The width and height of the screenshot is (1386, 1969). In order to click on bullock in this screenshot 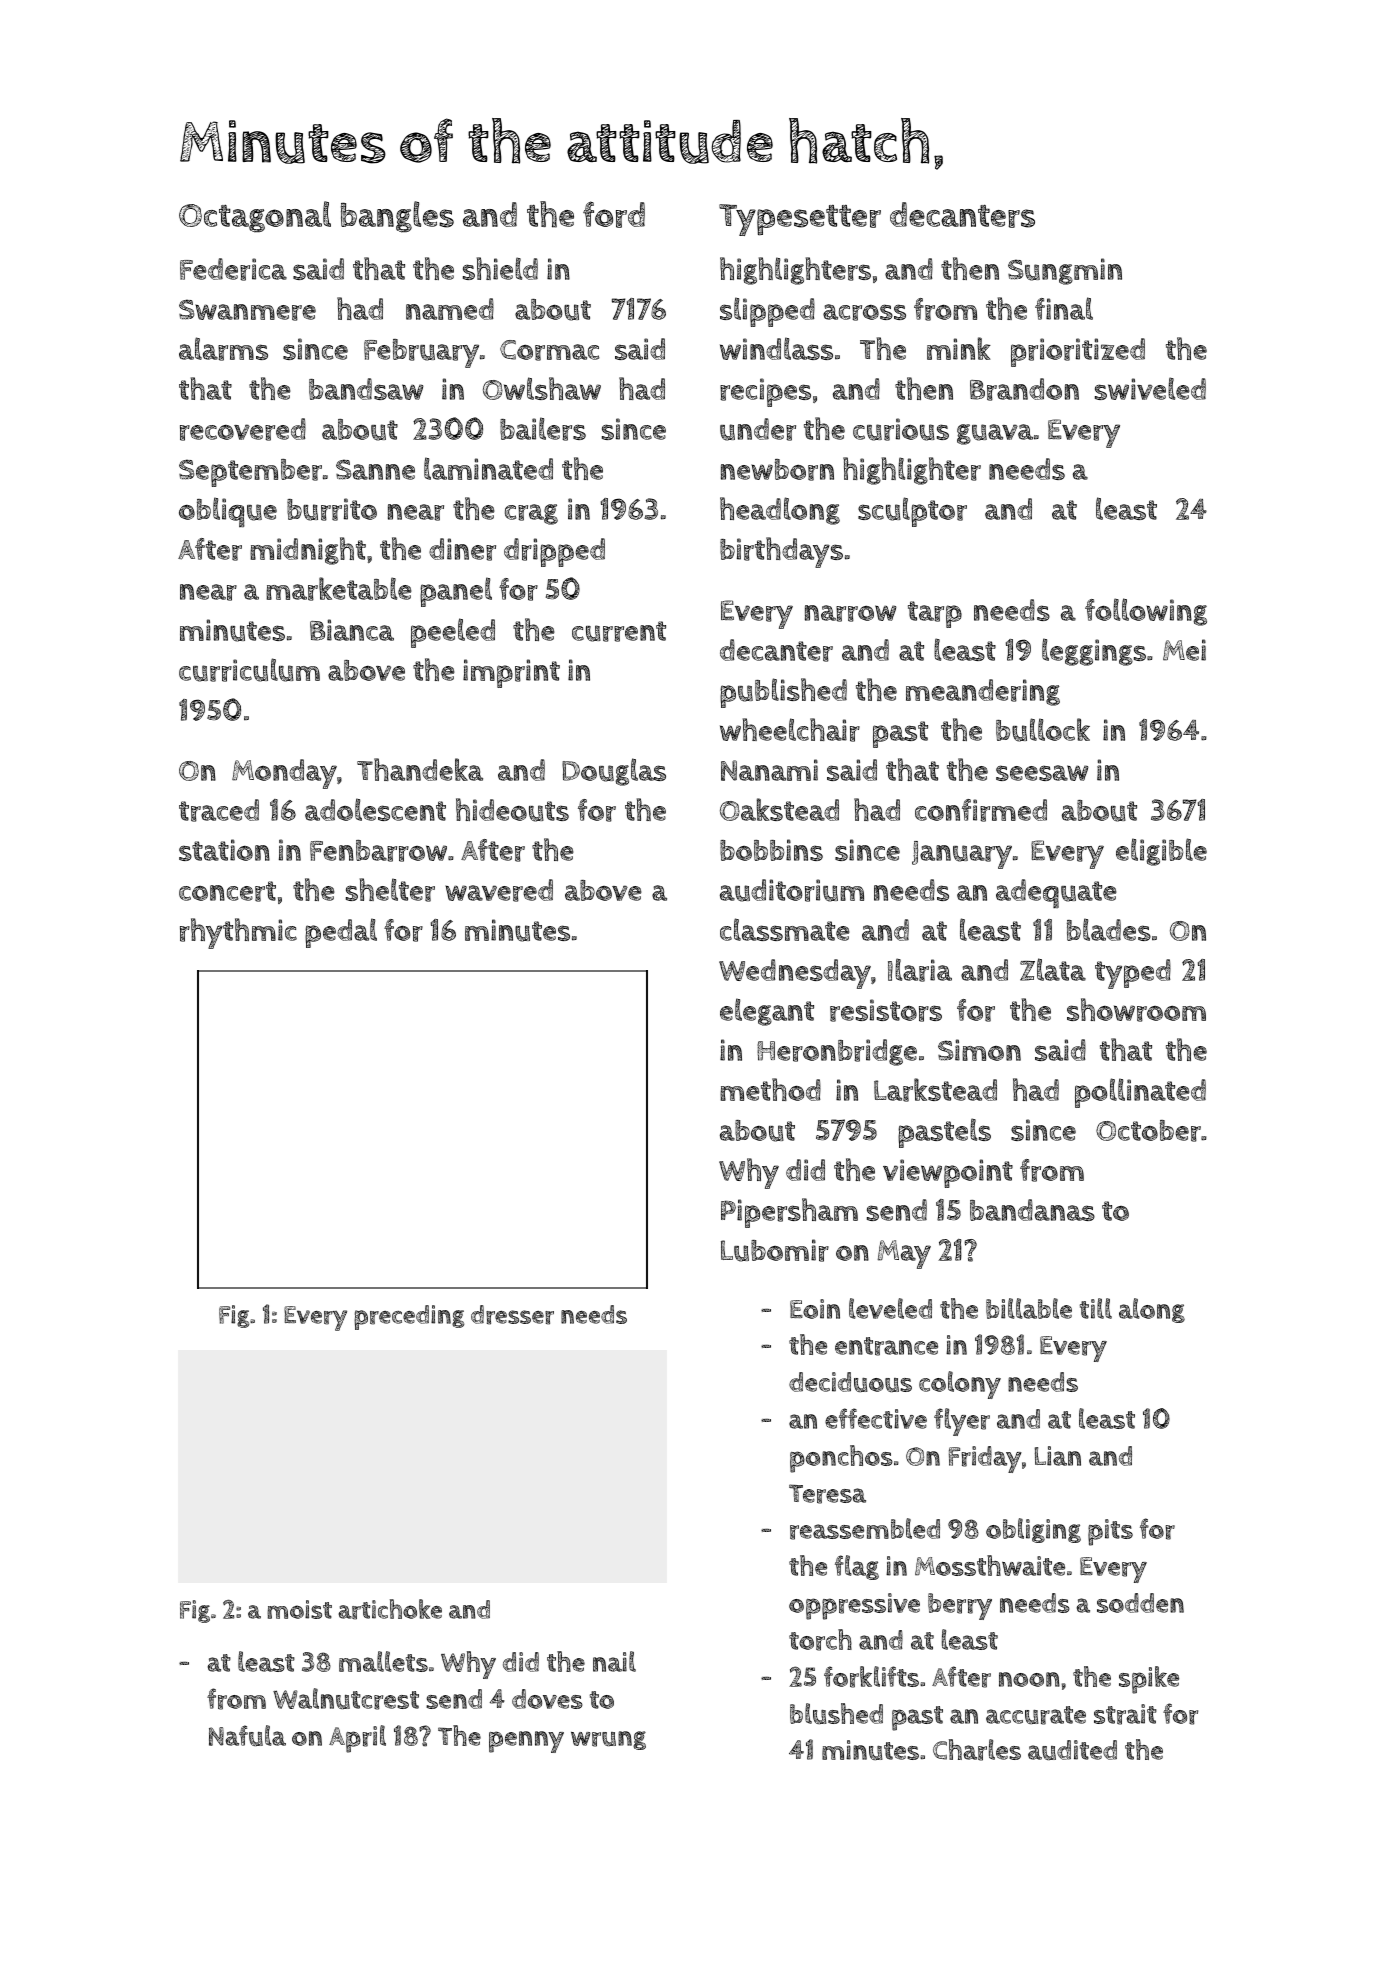, I will do `click(1043, 730)`.
